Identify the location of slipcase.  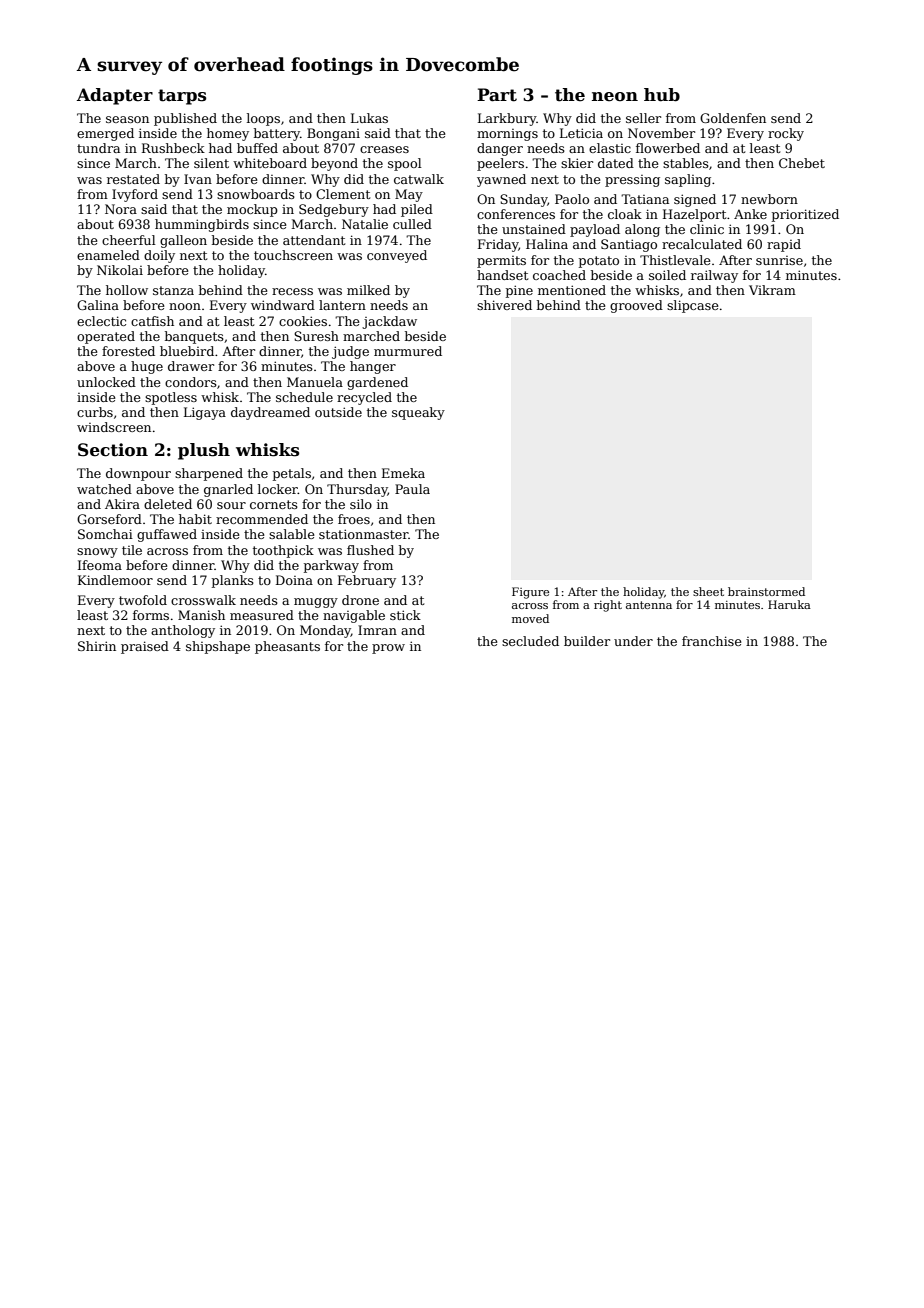
(693, 306).
